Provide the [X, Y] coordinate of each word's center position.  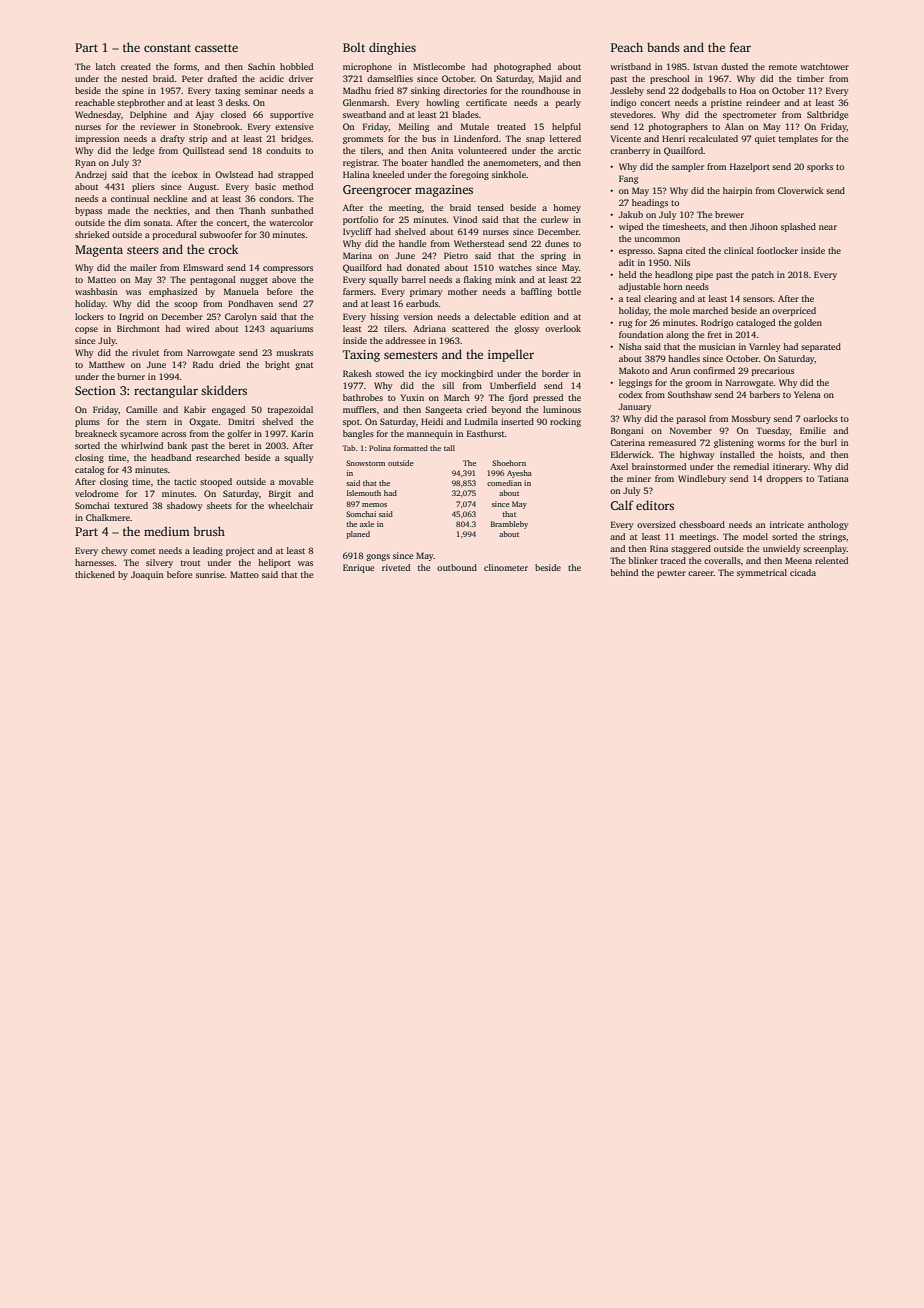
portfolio [360, 220]
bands [663, 47]
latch [106, 66]
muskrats [294, 352]
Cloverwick [801, 190]
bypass [88, 211]
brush [209, 531]
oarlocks [820, 418]
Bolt [354, 47]
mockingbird [467, 374]
